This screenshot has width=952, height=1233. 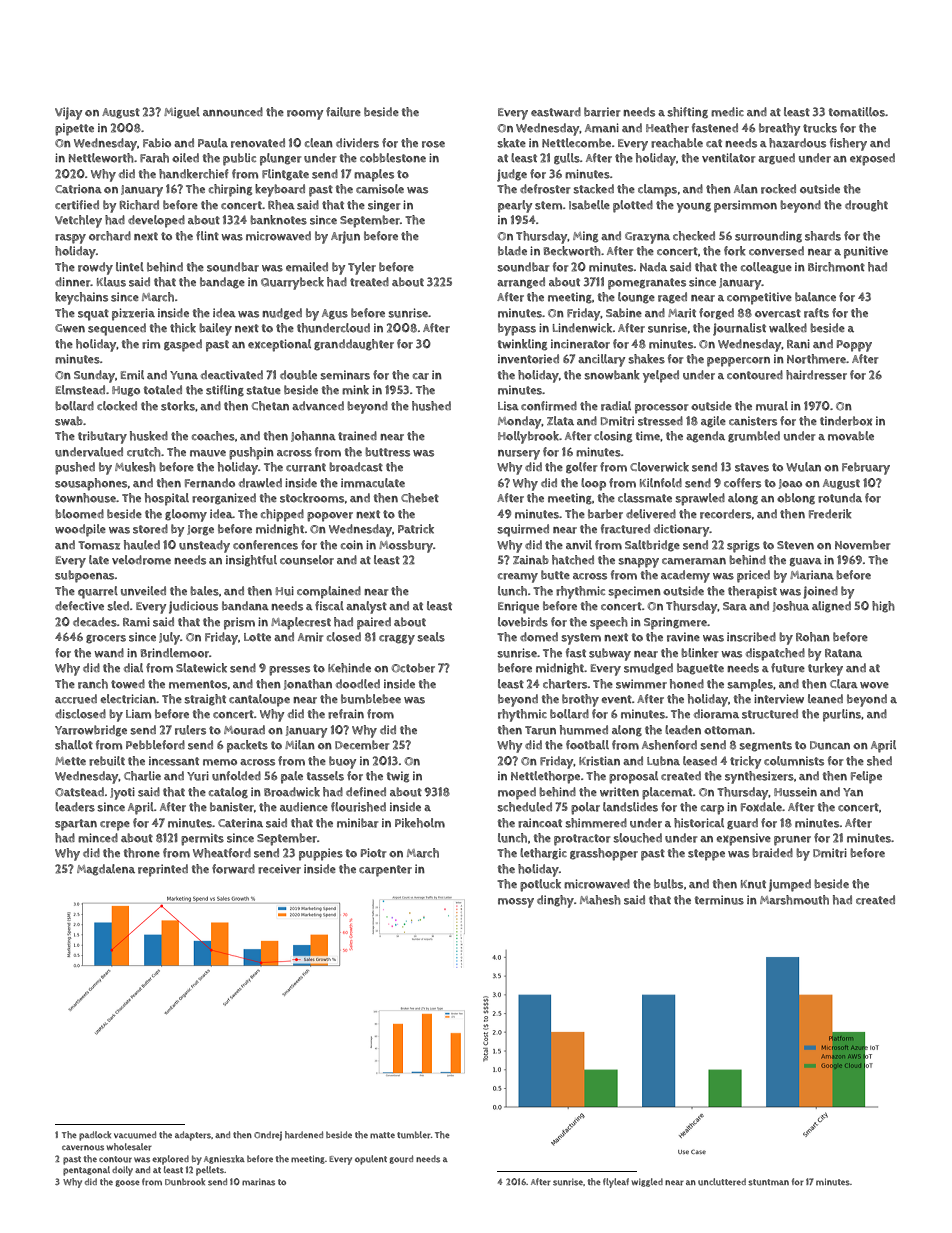 What do you see at coordinates (616, 1183) in the screenshot?
I see `flyleaf` at bounding box center [616, 1183].
